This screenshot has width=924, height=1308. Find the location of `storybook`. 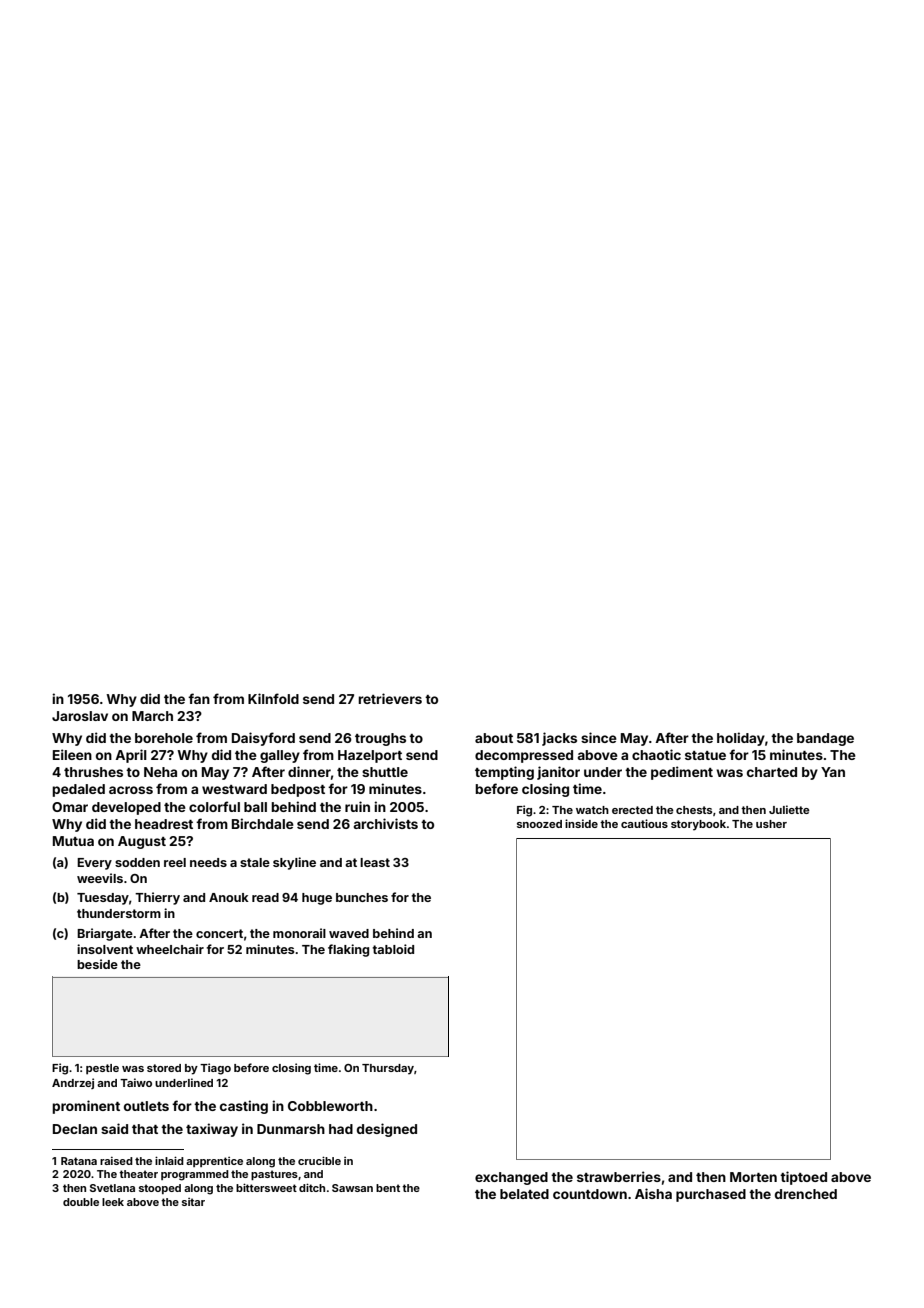

storybook is located at coordinates (698, 825).
